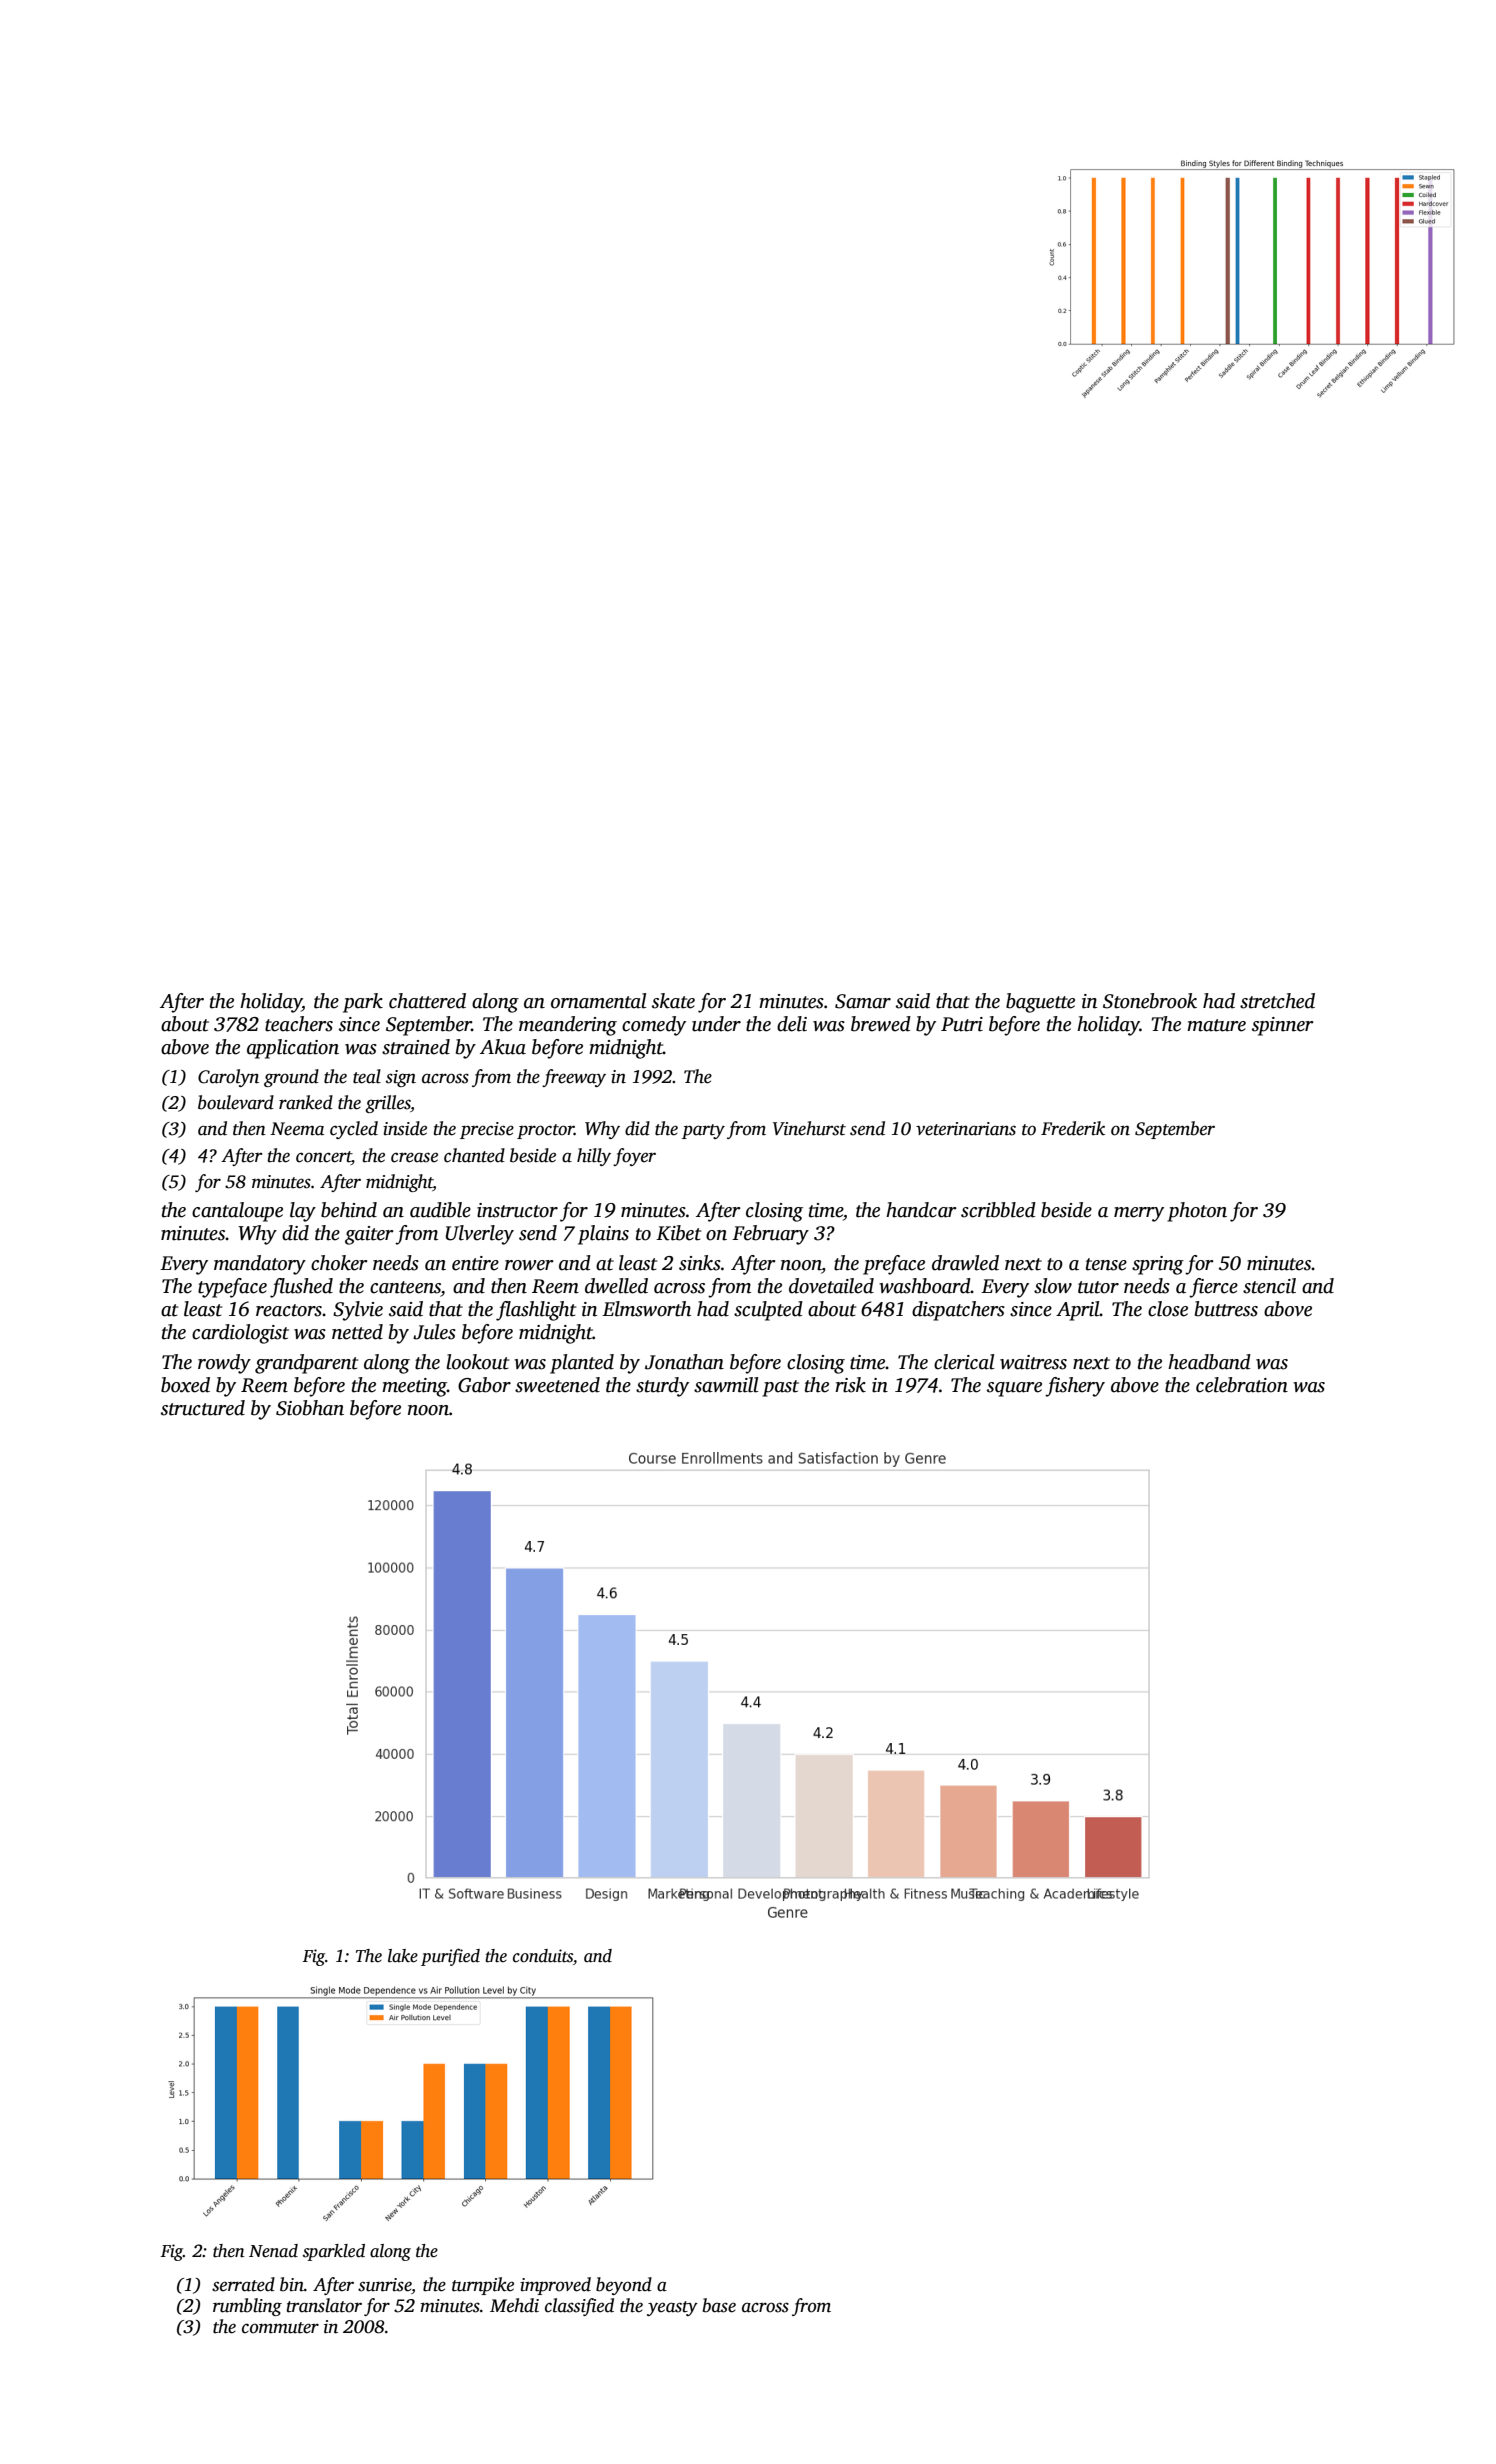 This screenshot has height=2464, width=1496. What do you see at coordinates (1075, 1387) in the screenshot?
I see `fishery` at bounding box center [1075, 1387].
